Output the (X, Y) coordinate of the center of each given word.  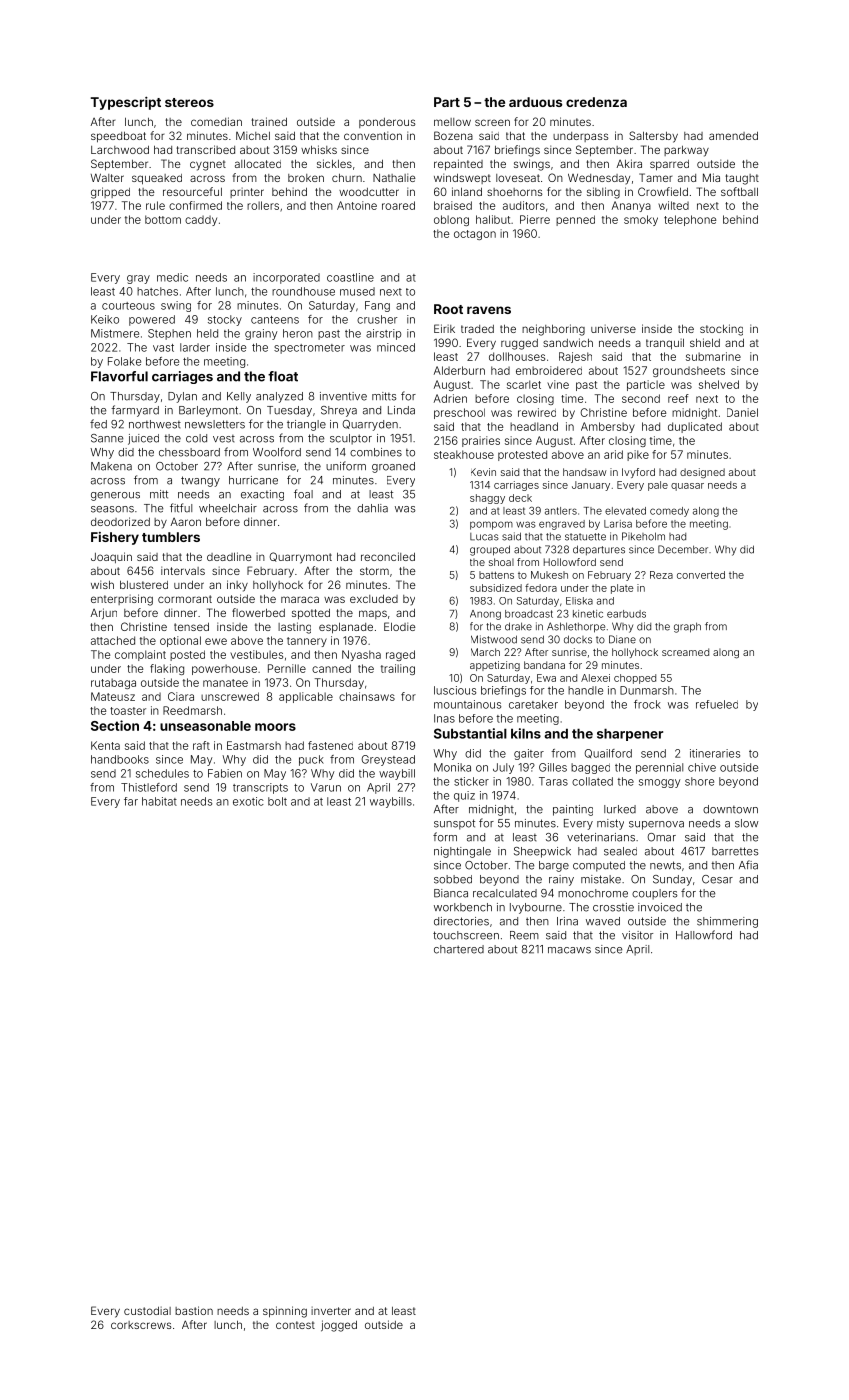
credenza (596, 102)
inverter (331, 1311)
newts (665, 865)
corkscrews (141, 1325)
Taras (553, 781)
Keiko (105, 319)
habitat (159, 801)
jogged (339, 1326)
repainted (458, 164)
